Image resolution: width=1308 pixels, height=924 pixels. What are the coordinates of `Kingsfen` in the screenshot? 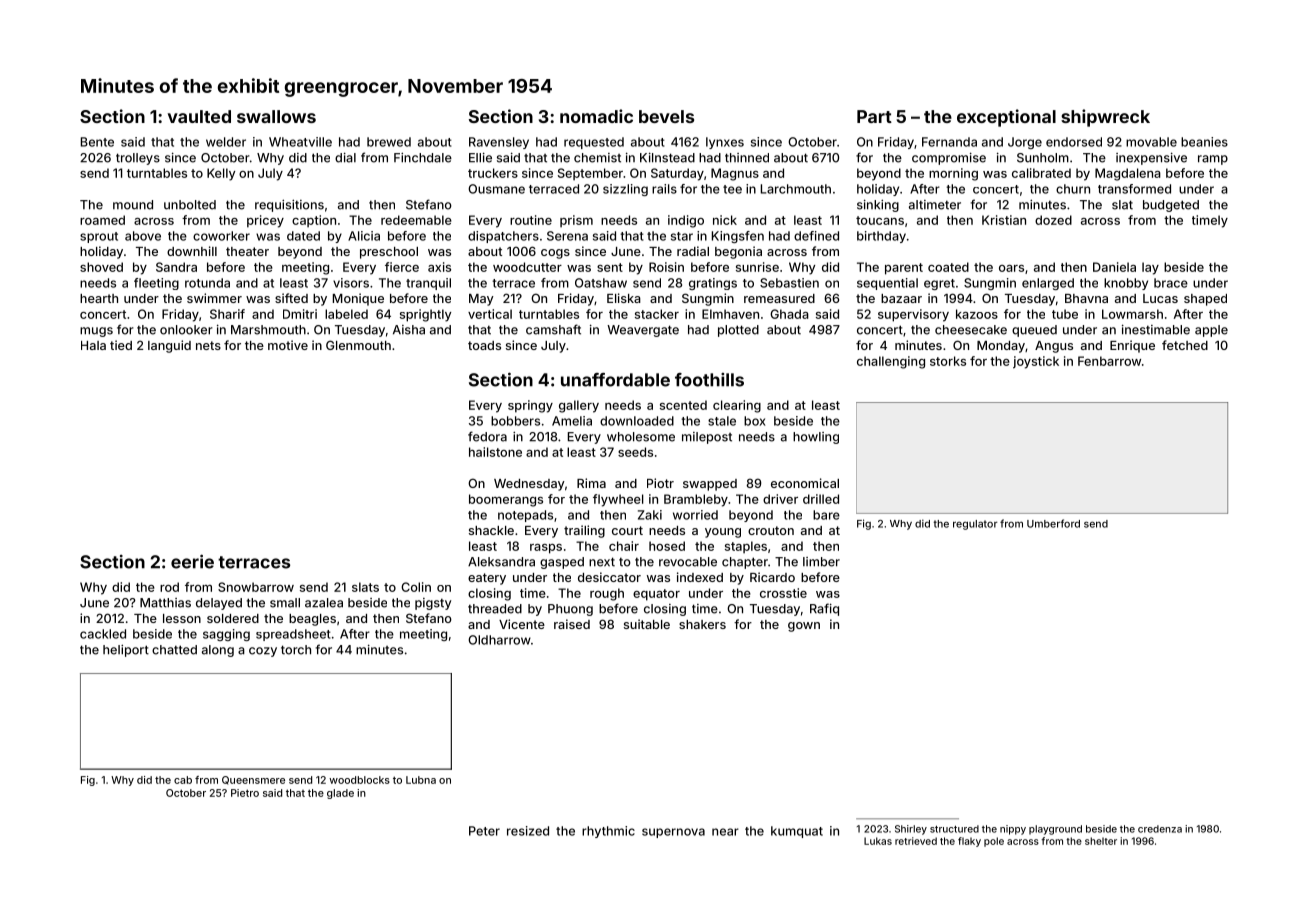 It's located at (738, 237).
